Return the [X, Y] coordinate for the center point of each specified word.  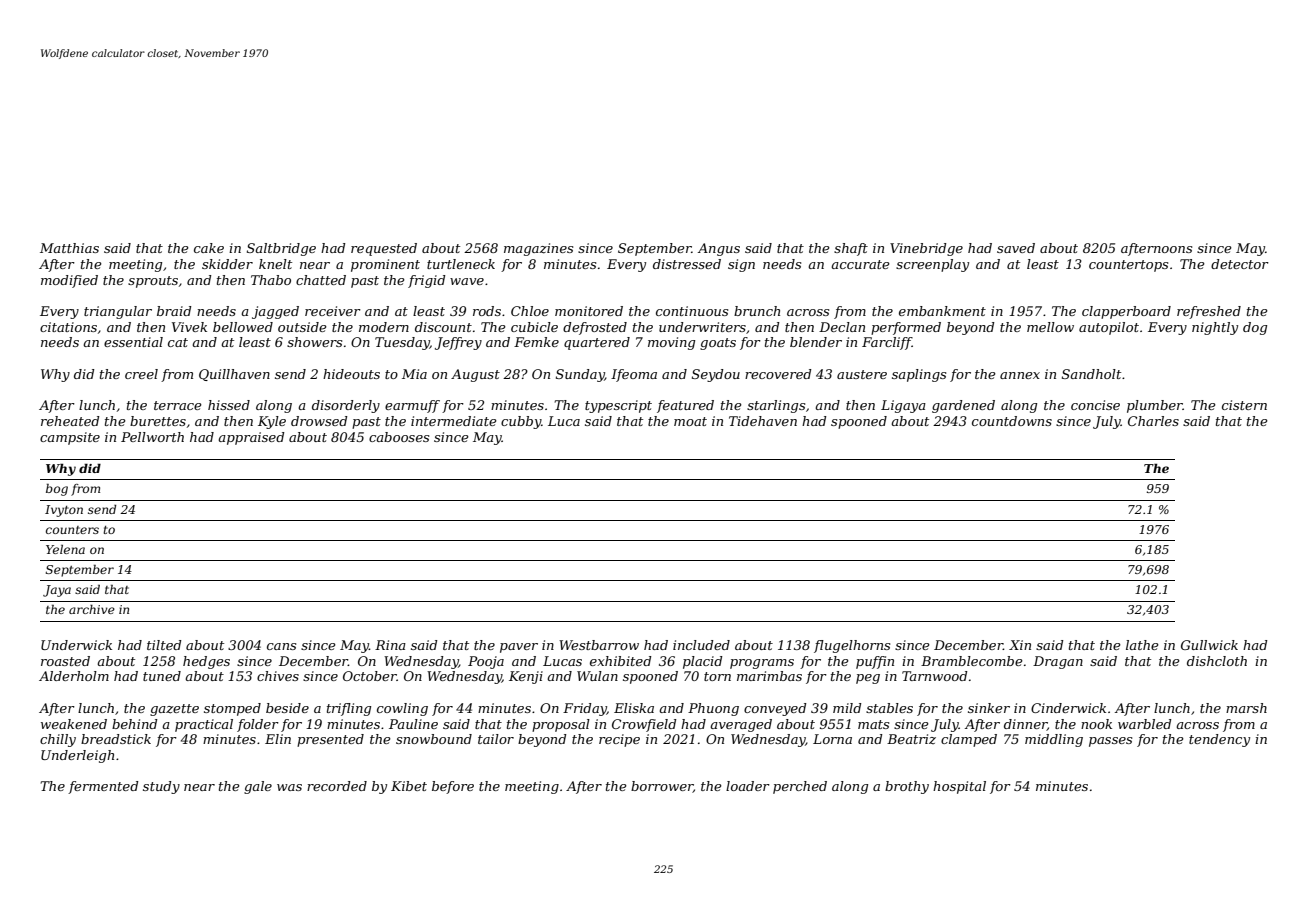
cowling [402, 709]
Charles [1153, 421]
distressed [687, 264]
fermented [103, 787]
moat [690, 421]
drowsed [319, 421]
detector [1240, 264]
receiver [333, 311]
